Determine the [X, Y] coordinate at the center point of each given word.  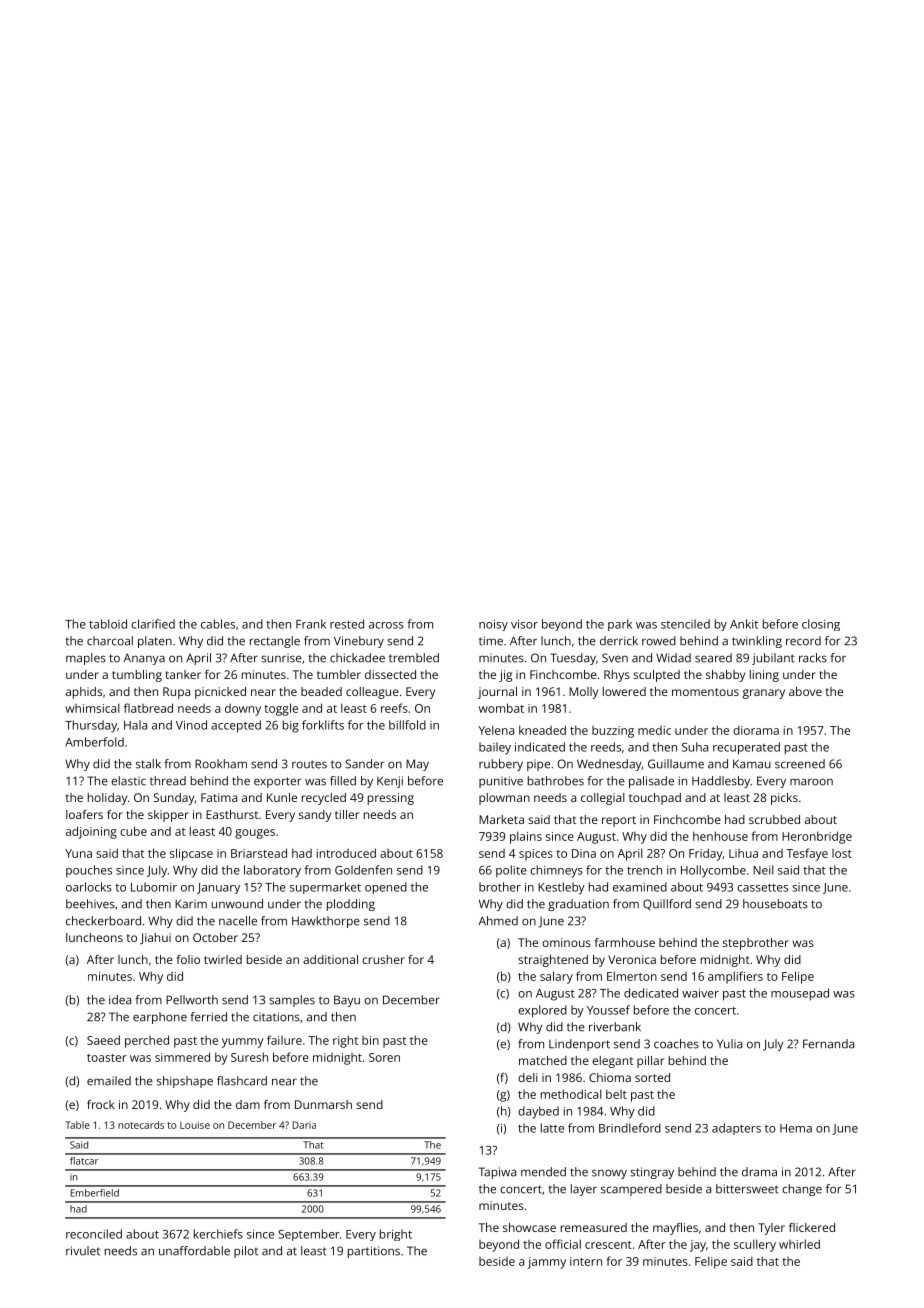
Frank [311, 624]
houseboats [775, 904]
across [386, 625]
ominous [566, 942]
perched [147, 1041]
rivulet [83, 1251]
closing [821, 625]
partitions [374, 1252]
